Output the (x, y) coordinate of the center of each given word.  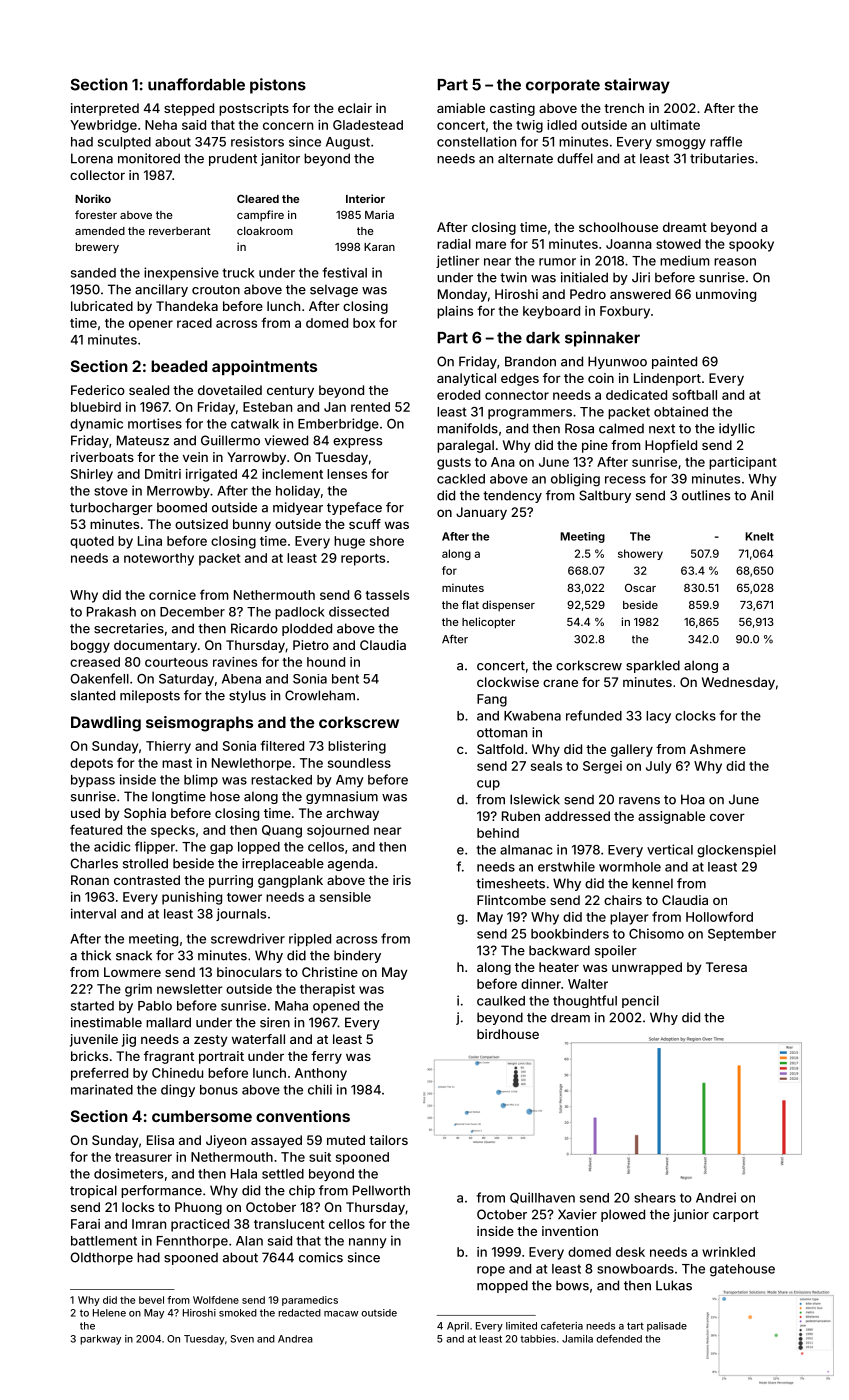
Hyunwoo (617, 362)
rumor (557, 262)
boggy (90, 646)
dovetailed (230, 390)
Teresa (726, 967)
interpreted (105, 109)
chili (320, 1089)
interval (93, 913)
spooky (751, 245)
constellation (476, 141)
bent (345, 679)
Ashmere (718, 749)
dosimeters (128, 1173)
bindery (357, 956)
